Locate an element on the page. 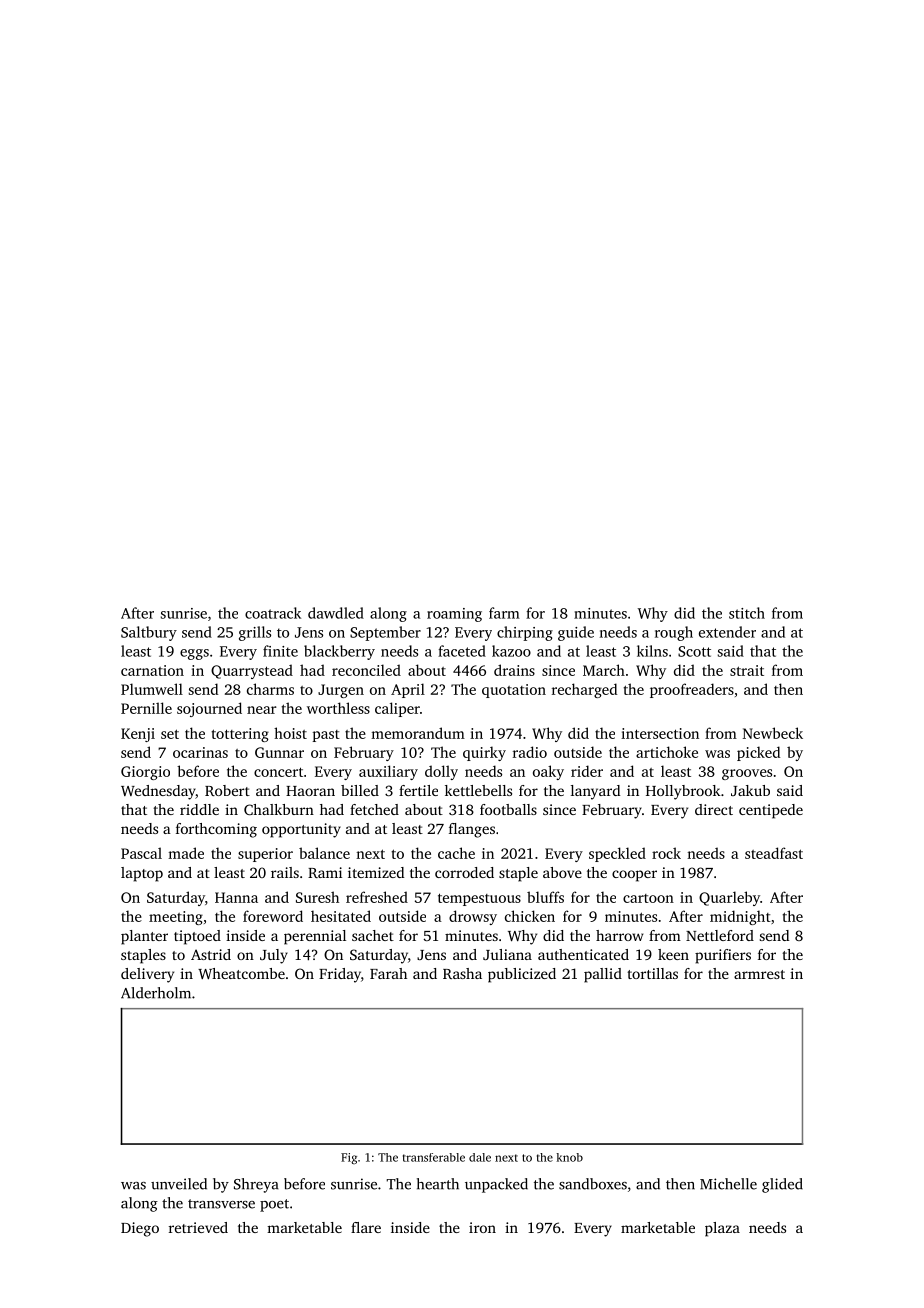 This image has height=1308, width=924. Pascal is located at coordinates (141, 853).
